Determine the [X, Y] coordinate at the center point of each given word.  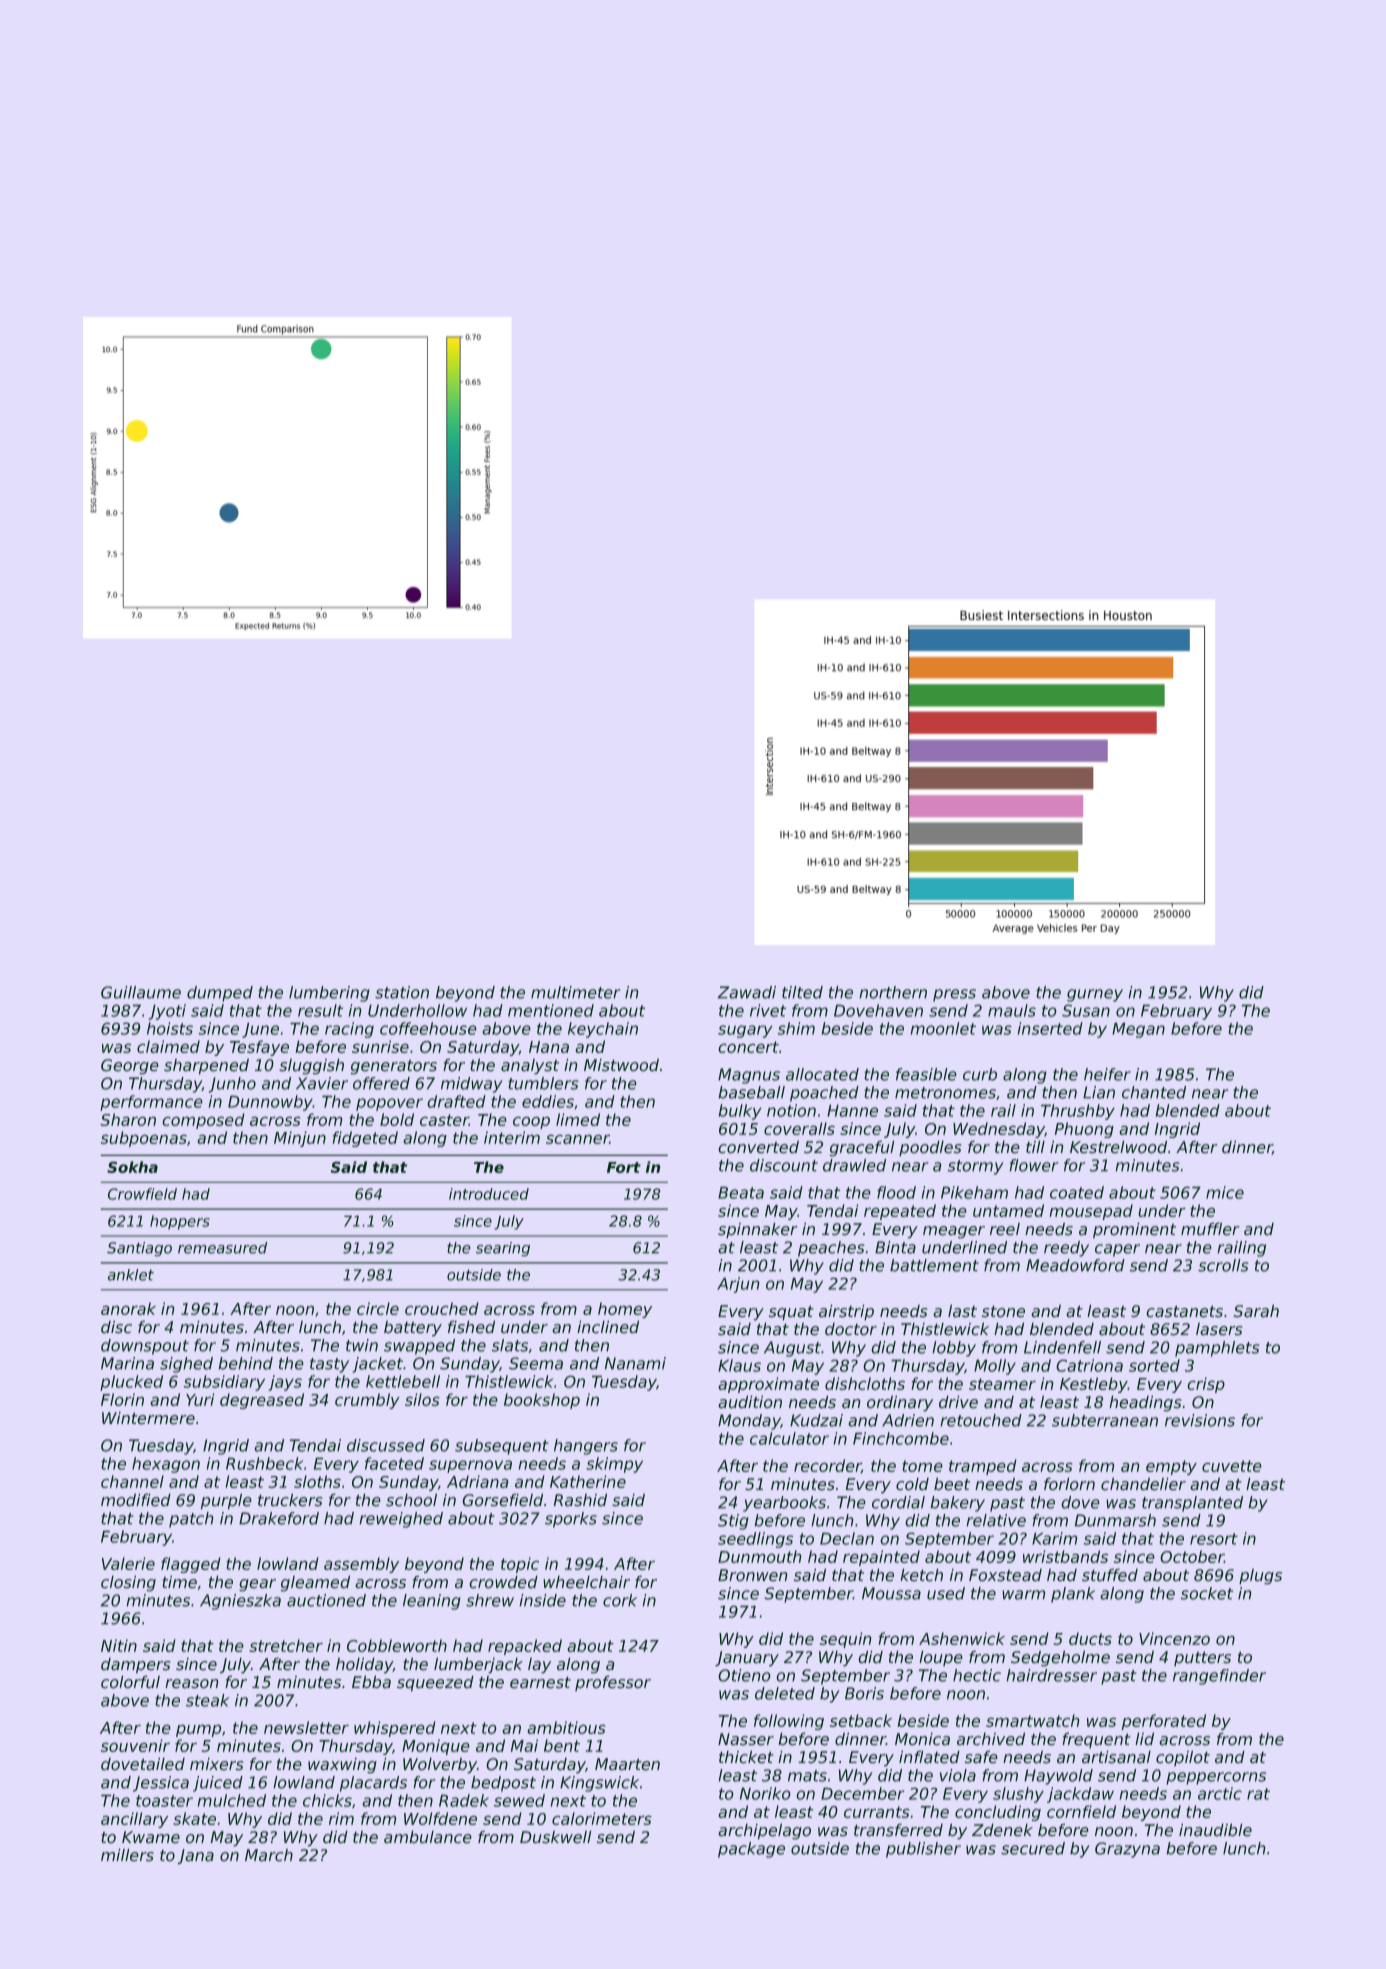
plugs [1260, 1577]
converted [758, 1147]
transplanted [1192, 1504]
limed [578, 1119]
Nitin [119, 1645]
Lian [1099, 1092]
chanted [1154, 1092]
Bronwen [753, 1575]
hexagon [166, 1465]
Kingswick [599, 1784]
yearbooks [784, 1504]
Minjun [300, 1139]
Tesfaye [259, 1048]
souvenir [135, 1745]
